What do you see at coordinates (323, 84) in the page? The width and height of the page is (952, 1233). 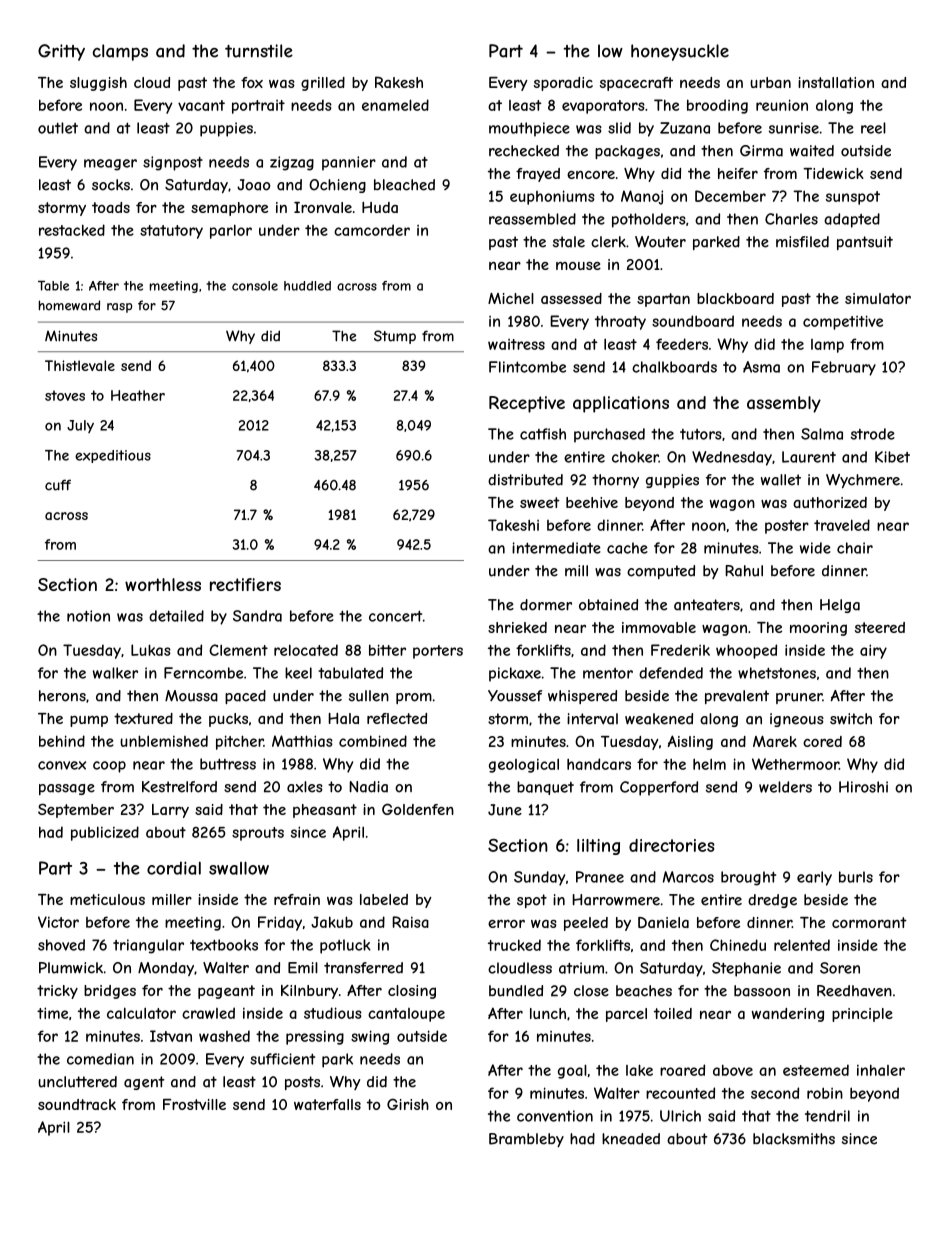 I see `grilled` at bounding box center [323, 84].
